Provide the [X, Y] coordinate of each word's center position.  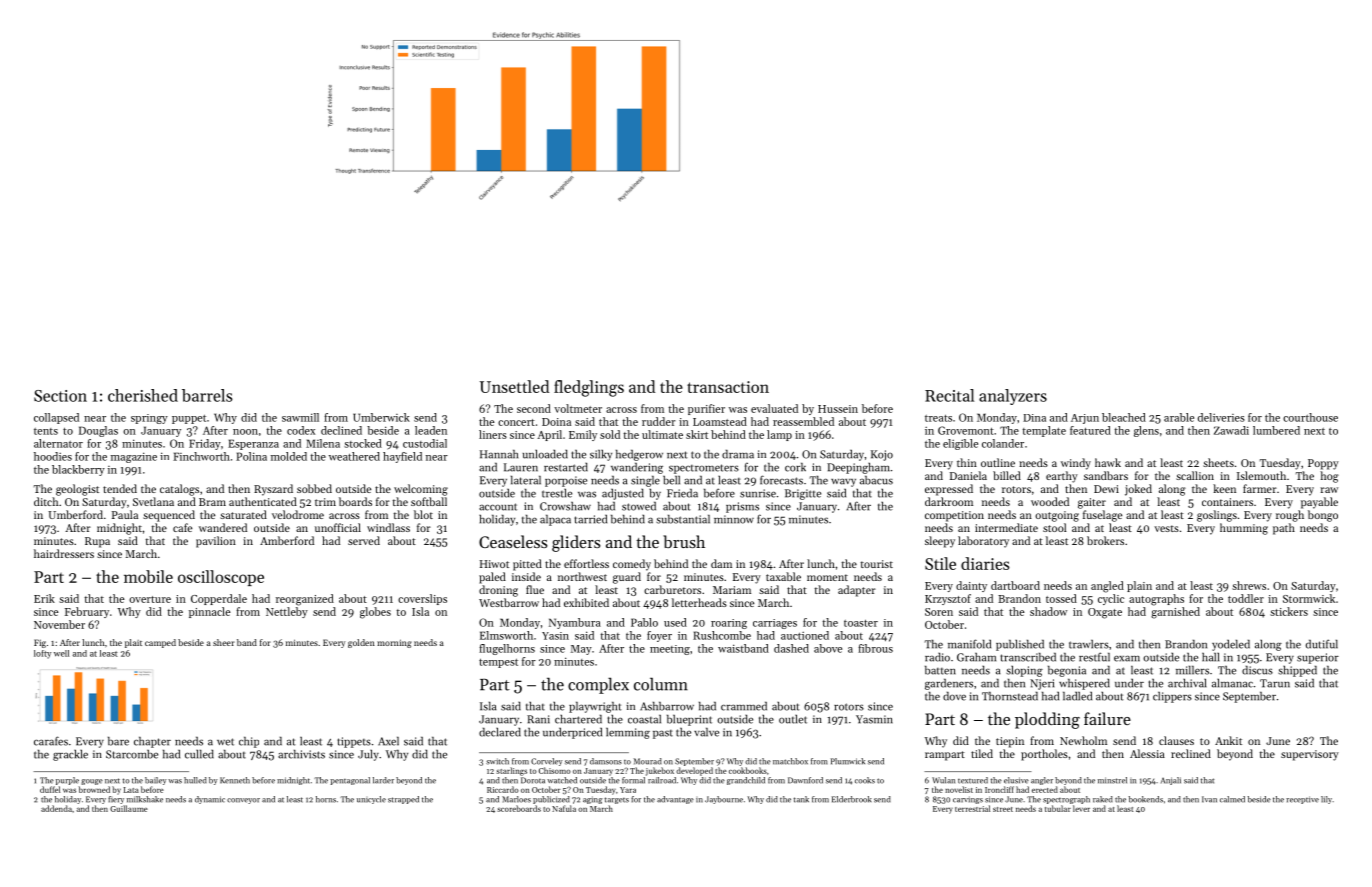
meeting [670, 650]
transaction [728, 387]
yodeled [1231, 645]
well [61, 653]
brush [684, 541]
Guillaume [129, 808]
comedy [632, 565]
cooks [865, 780]
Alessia [1147, 753]
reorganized [305, 600]
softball [429, 501]
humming [1244, 529]
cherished [143, 395]
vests [1166, 528]
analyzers [1013, 397]
